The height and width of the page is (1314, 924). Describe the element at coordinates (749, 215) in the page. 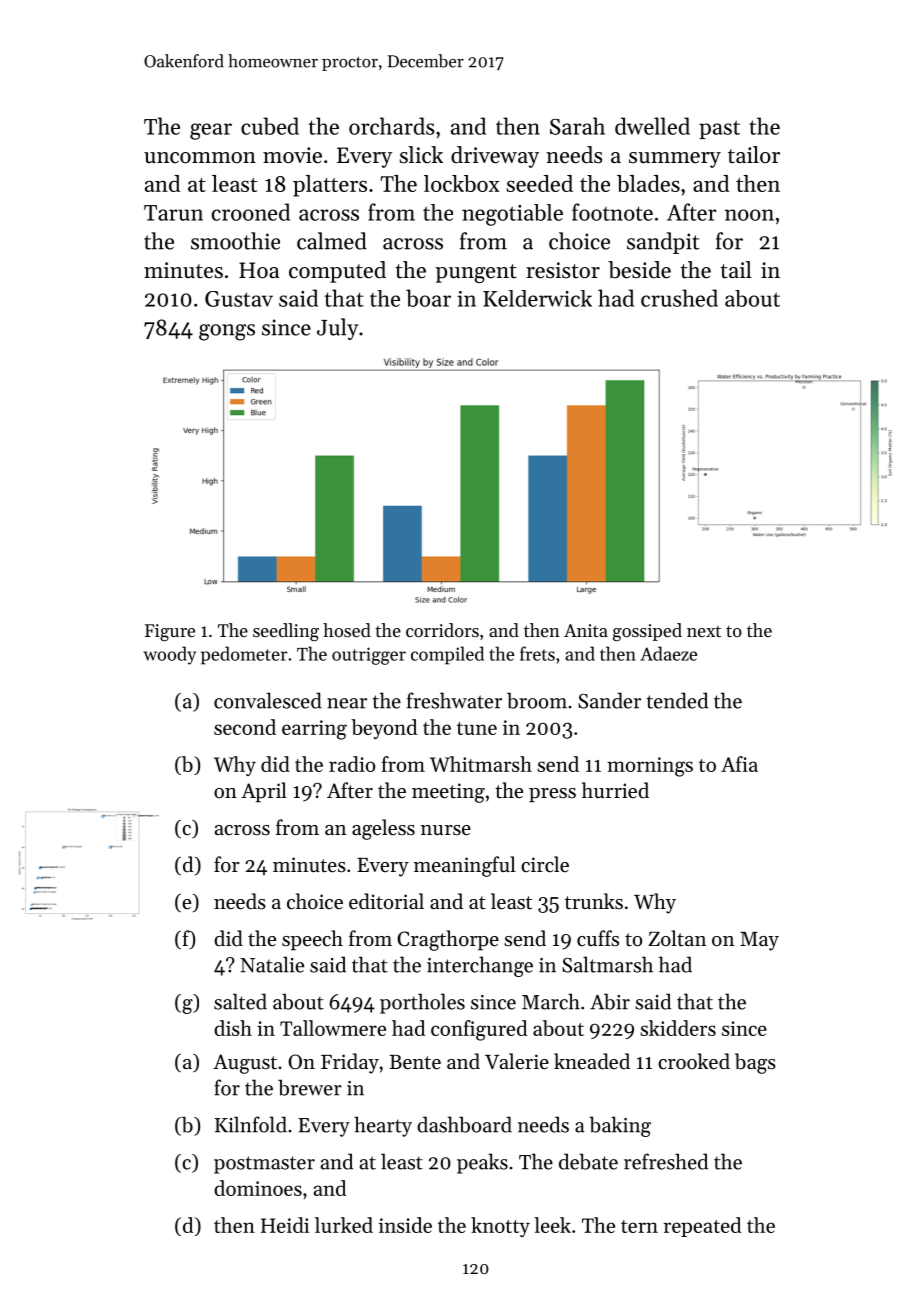

I see `noon` at that location.
